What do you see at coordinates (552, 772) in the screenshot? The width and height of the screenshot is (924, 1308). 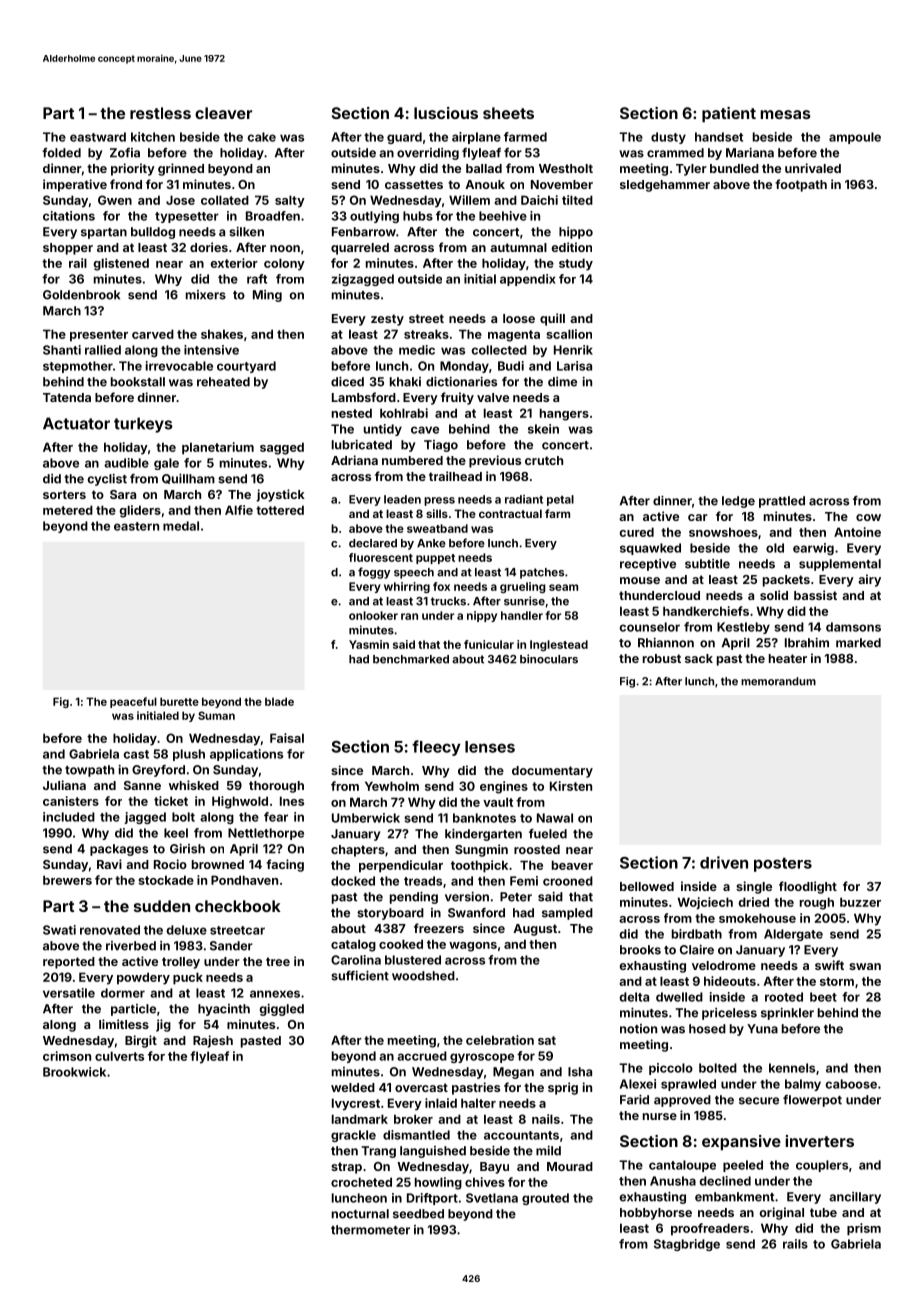 I see `documentary` at bounding box center [552, 772].
